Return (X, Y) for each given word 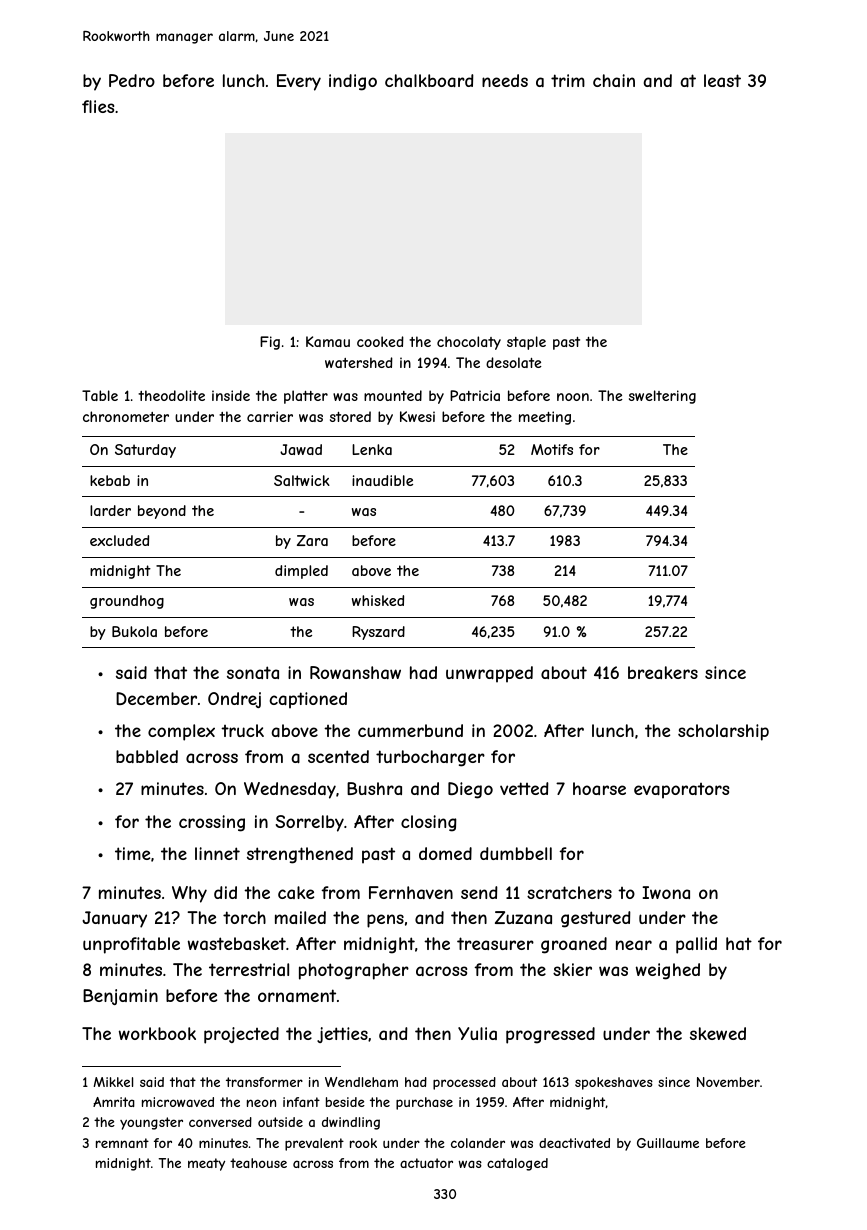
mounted (393, 395)
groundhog (127, 602)
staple (526, 343)
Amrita (114, 1102)
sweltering (662, 397)
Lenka (372, 449)
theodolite (171, 395)
